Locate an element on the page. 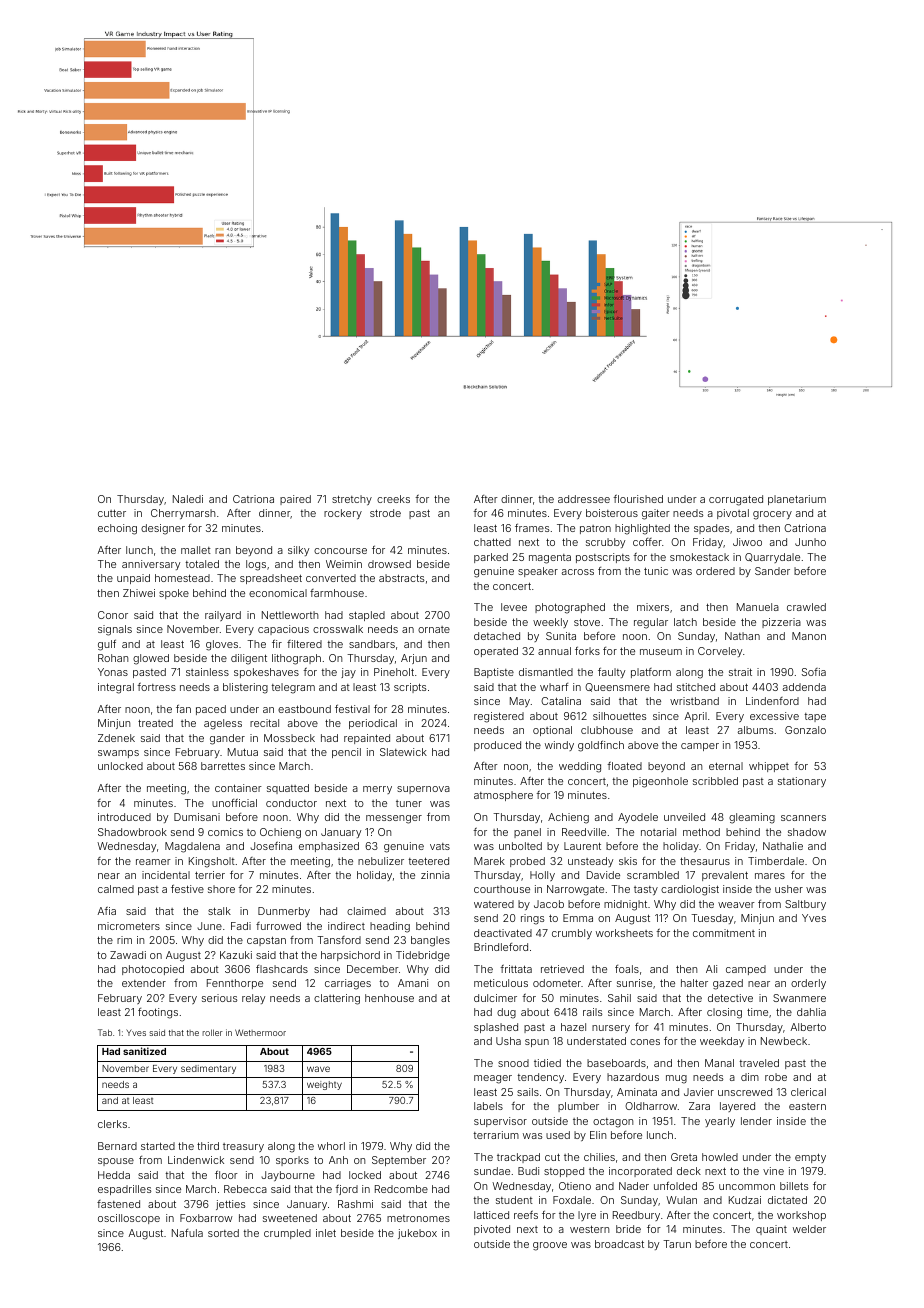 This image has height=1308, width=924. Marek is located at coordinates (489, 861).
